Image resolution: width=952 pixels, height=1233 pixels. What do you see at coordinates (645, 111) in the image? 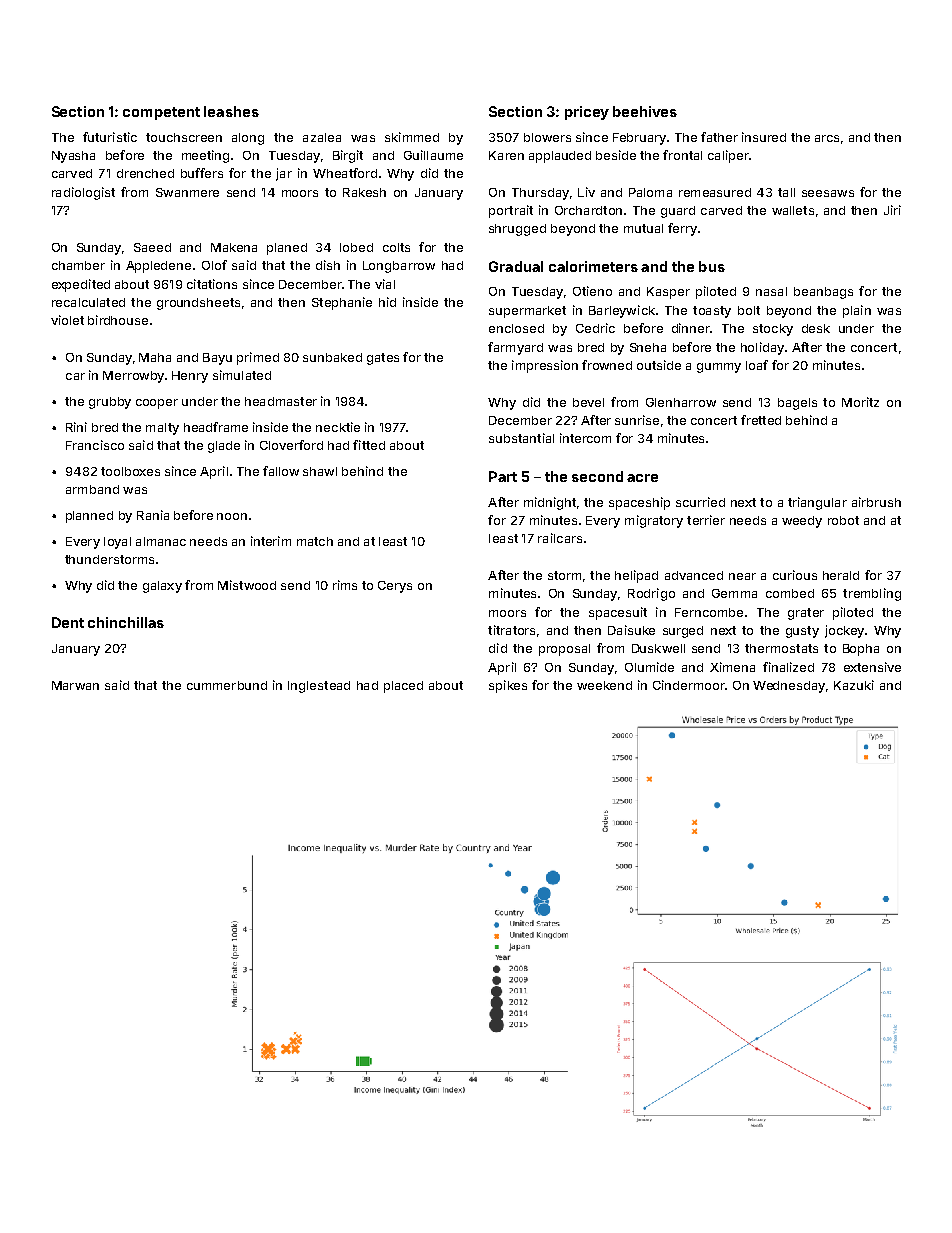
I see `beehives` at bounding box center [645, 111].
